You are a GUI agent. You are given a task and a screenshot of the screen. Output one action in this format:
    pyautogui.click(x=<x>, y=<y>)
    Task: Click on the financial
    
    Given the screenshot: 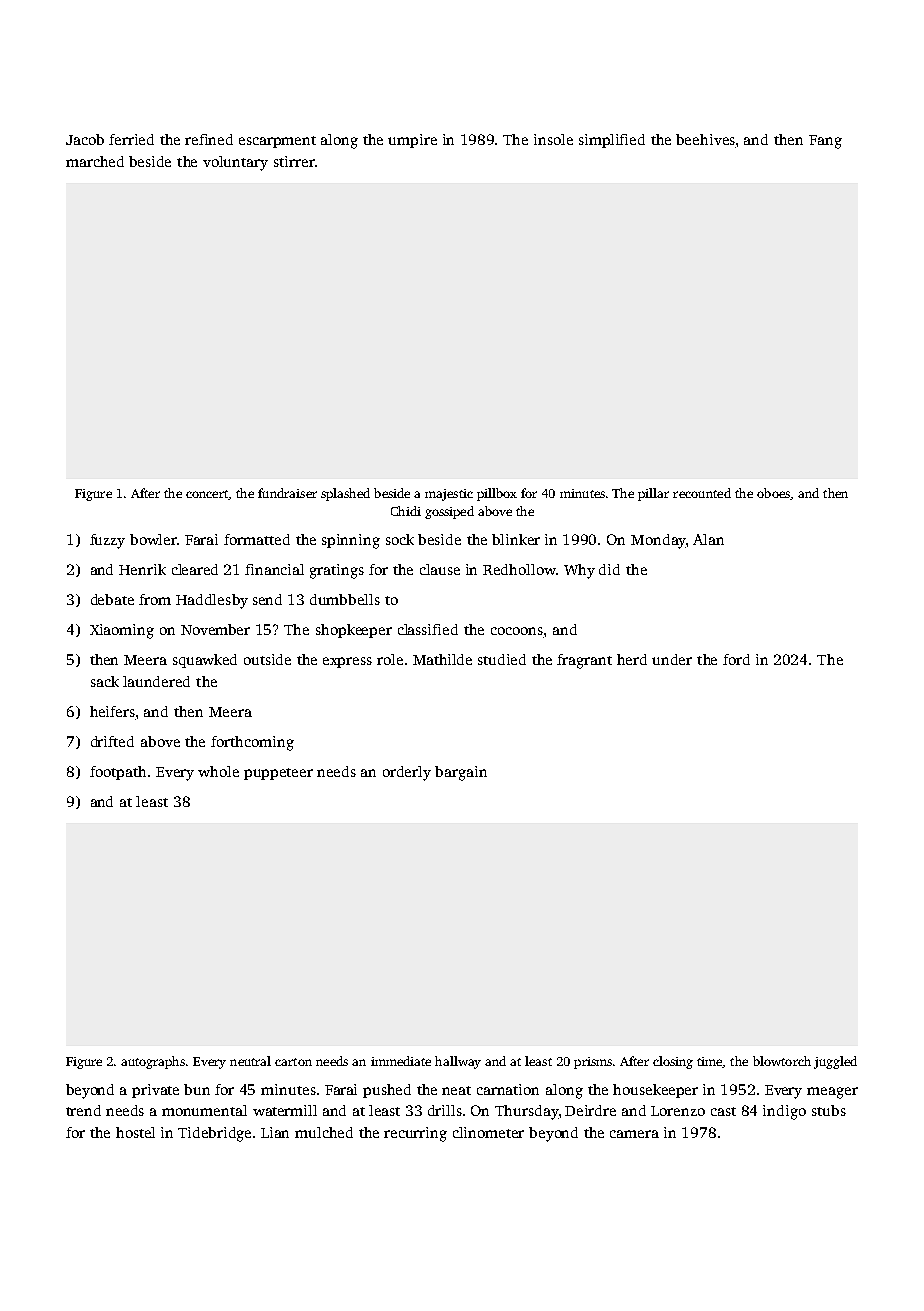 What is the action you would take?
    pyautogui.click(x=274, y=569)
